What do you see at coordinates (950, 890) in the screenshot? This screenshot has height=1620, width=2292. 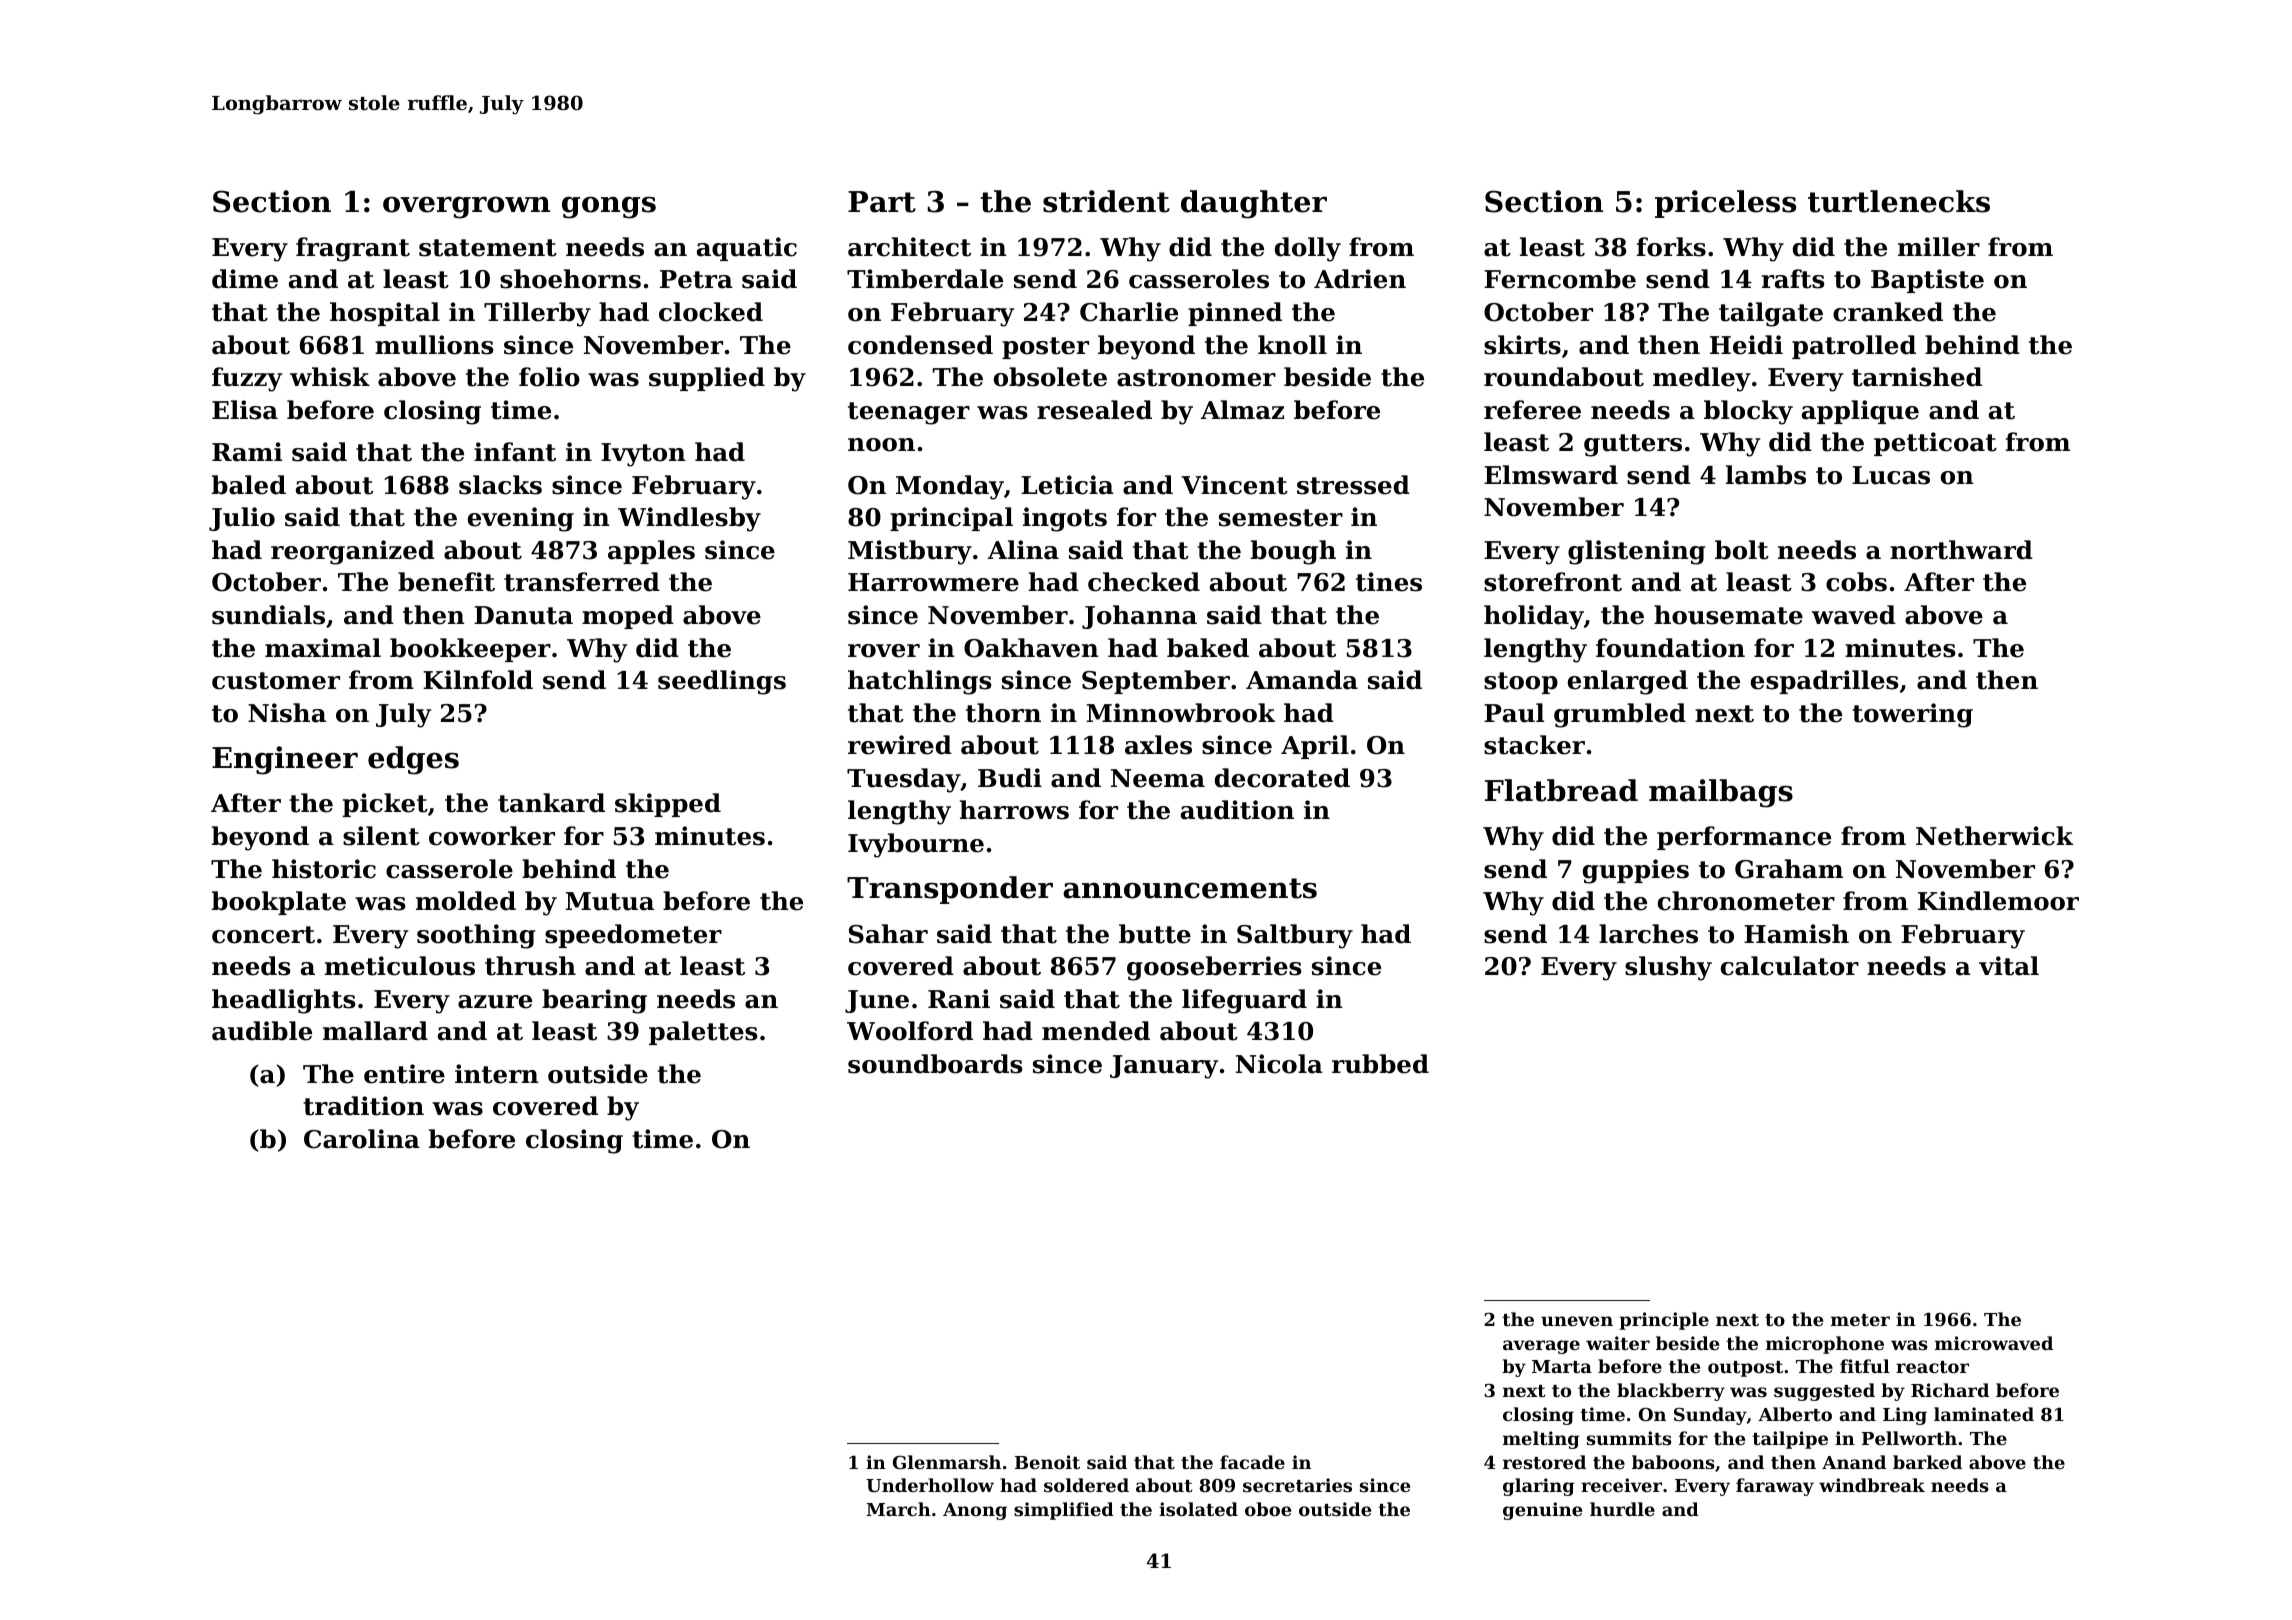 I see `Transponder` at bounding box center [950, 890].
